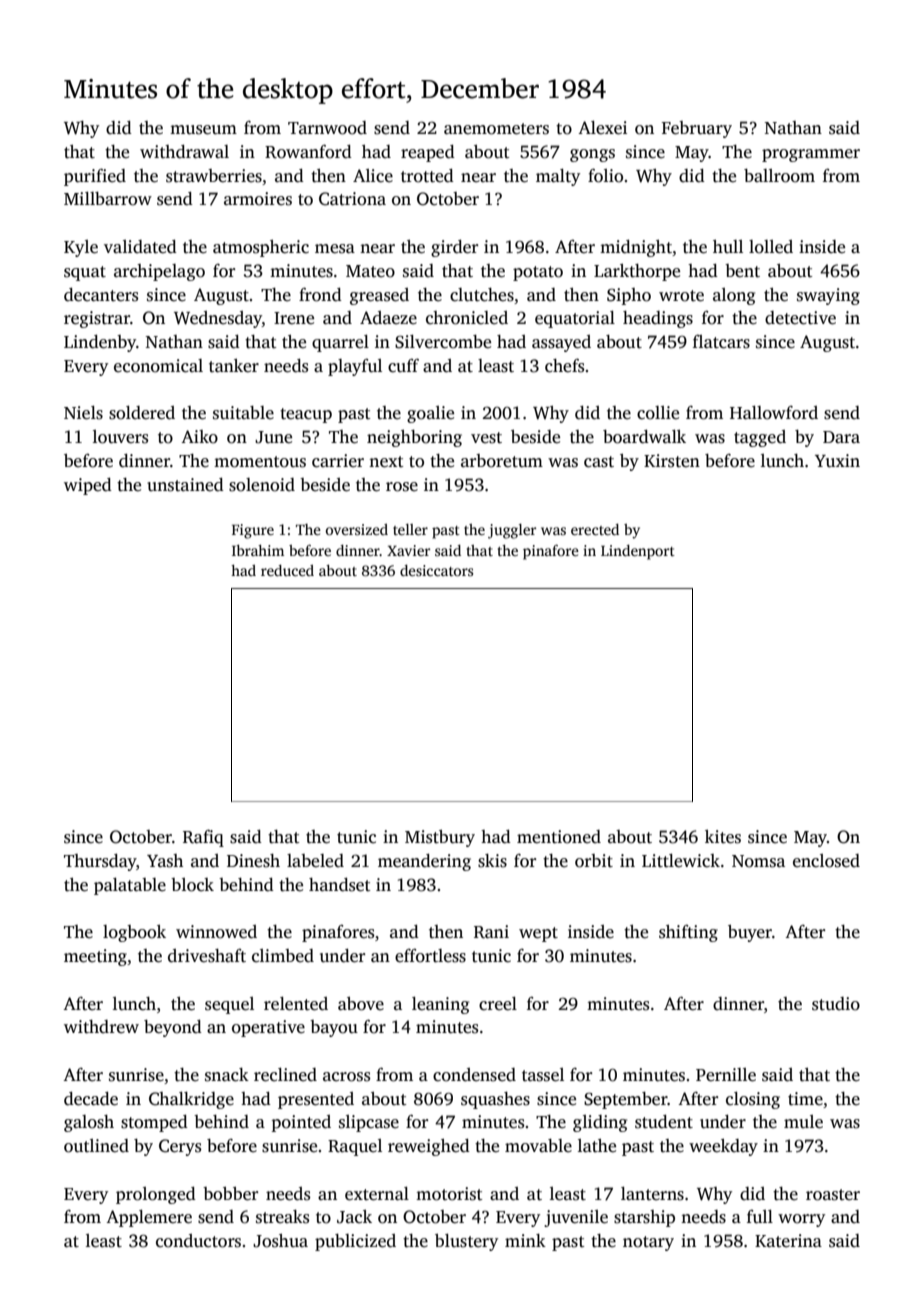 This page has width=924, height=1308. What do you see at coordinates (811, 155) in the page?
I see `programmer` at bounding box center [811, 155].
